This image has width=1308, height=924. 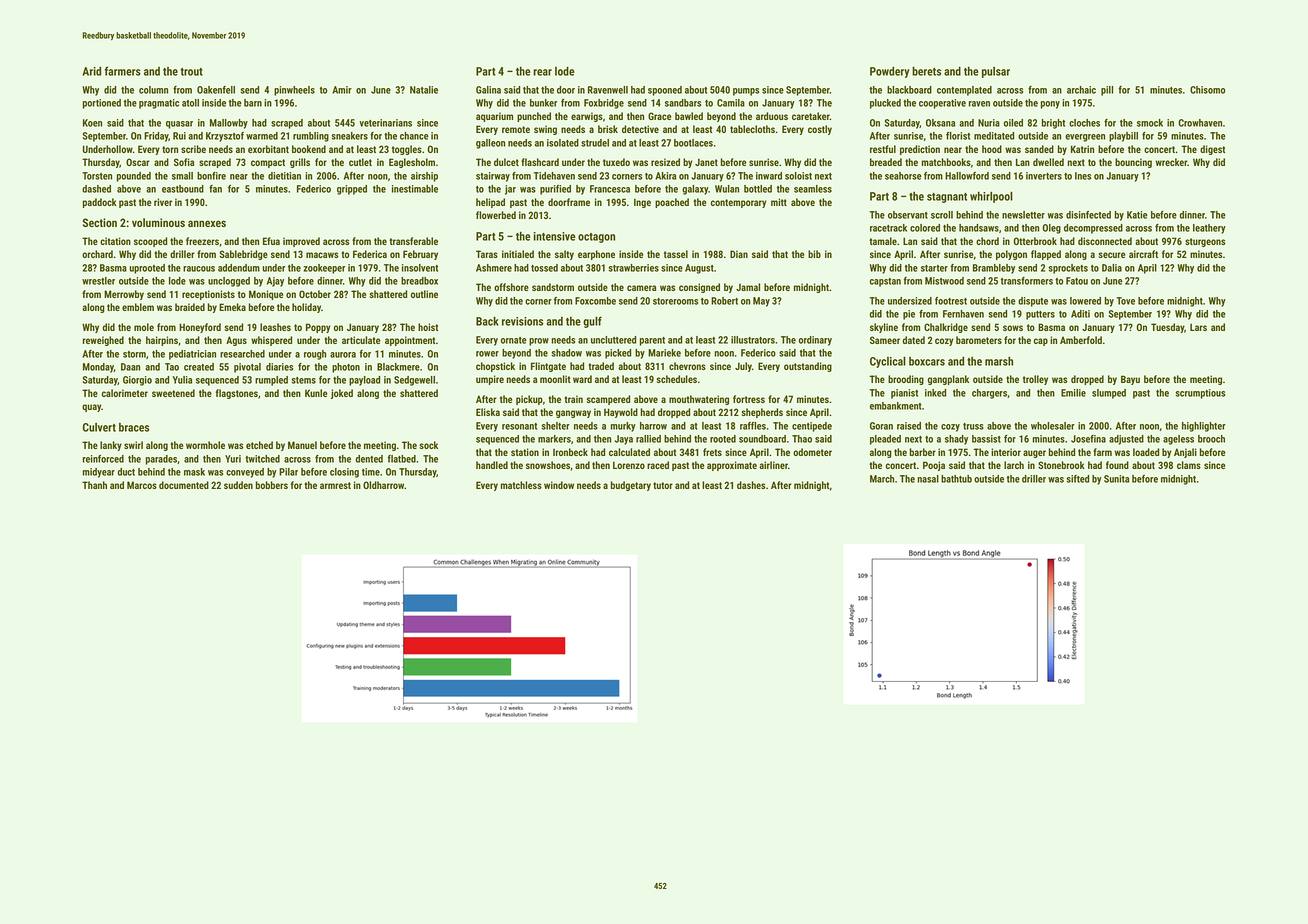 What do you see at coordinates (631, 486) in the image?
I see `budgetary` at bounding box center [631, 486].
